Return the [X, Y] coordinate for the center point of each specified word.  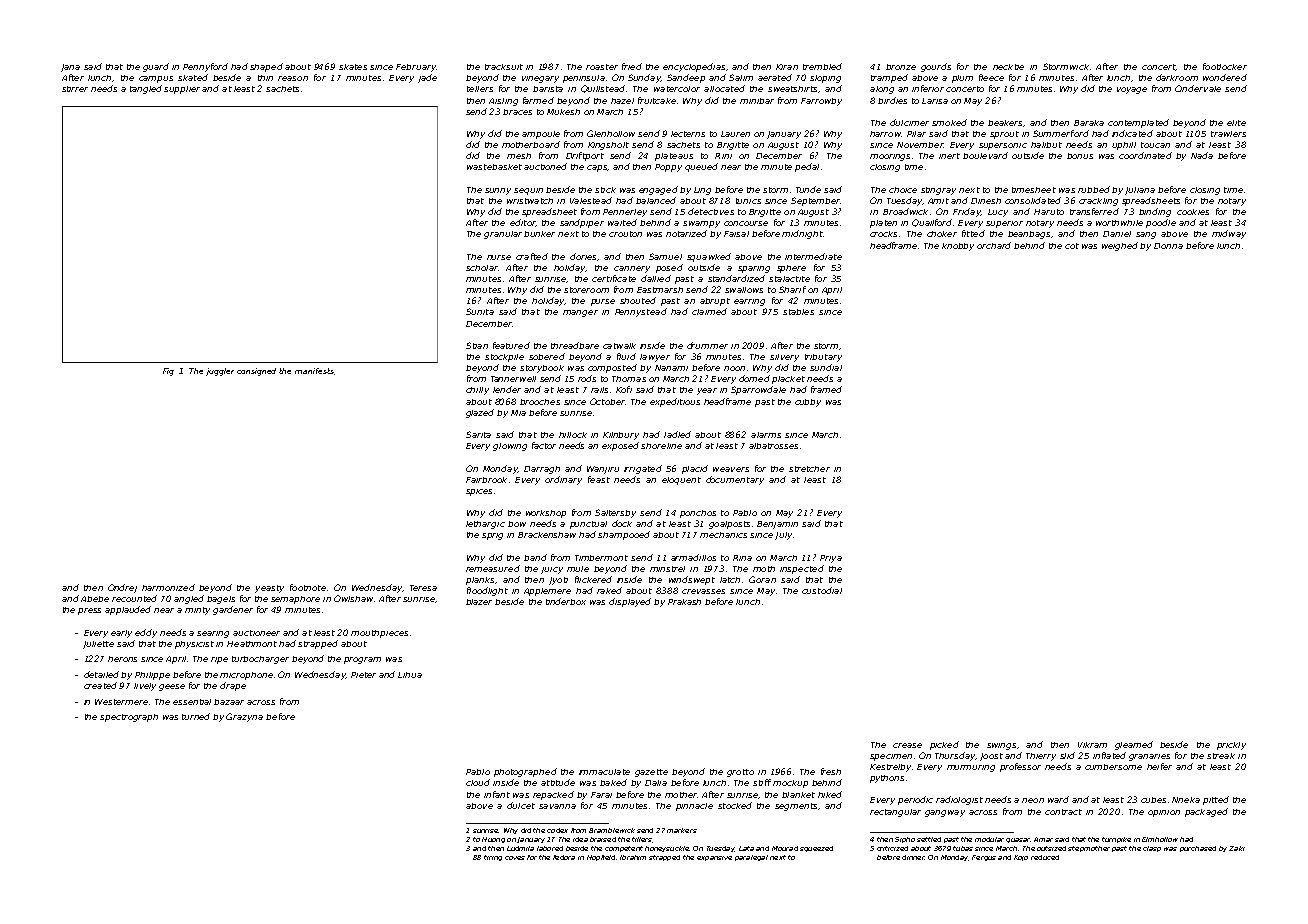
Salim [741, 77]
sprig [492, 536]
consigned [256, 372]
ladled [677, 434]
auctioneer [256, 633]
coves [515, 858]
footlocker [1225, 66]
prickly [1231, 746]
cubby [808, 403]
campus [156, 79]
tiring [493, 858]
